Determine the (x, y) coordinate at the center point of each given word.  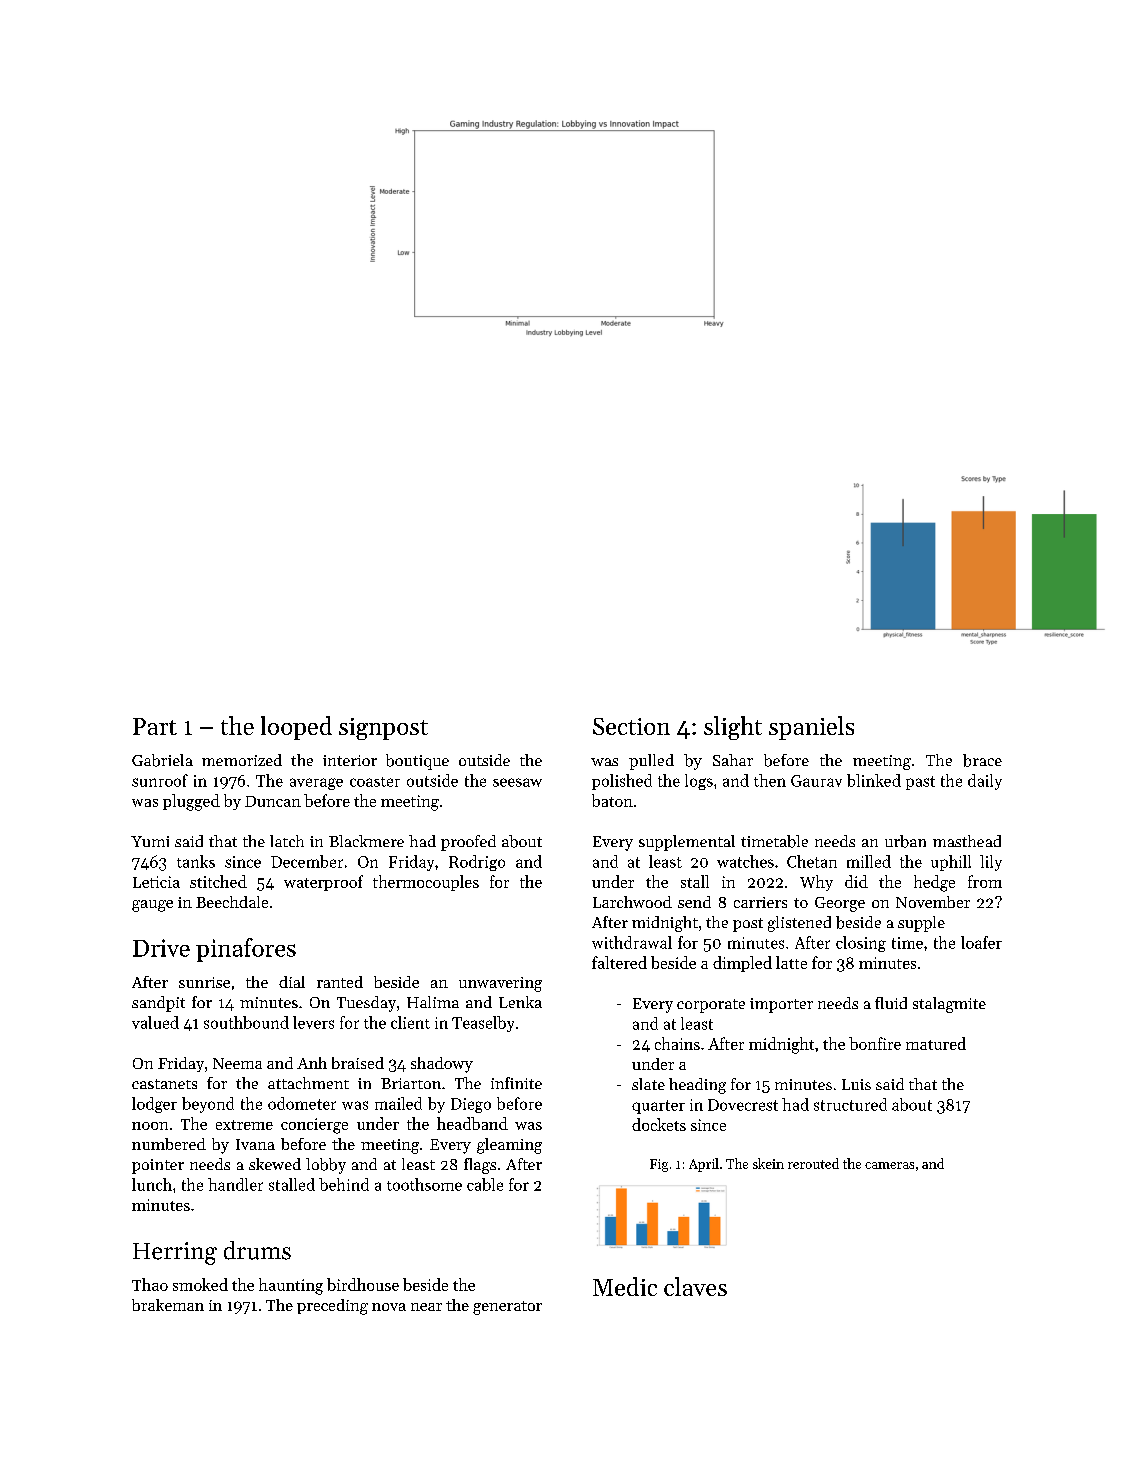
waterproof (323, 883)
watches (745, 861)
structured (850, 1104)
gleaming (509, 1146)
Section (631, 726)
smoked (200, 1284)
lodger (154, 1105)
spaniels (811, 728)
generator (507, 1308)
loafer (981, 942)
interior (350, 760)
